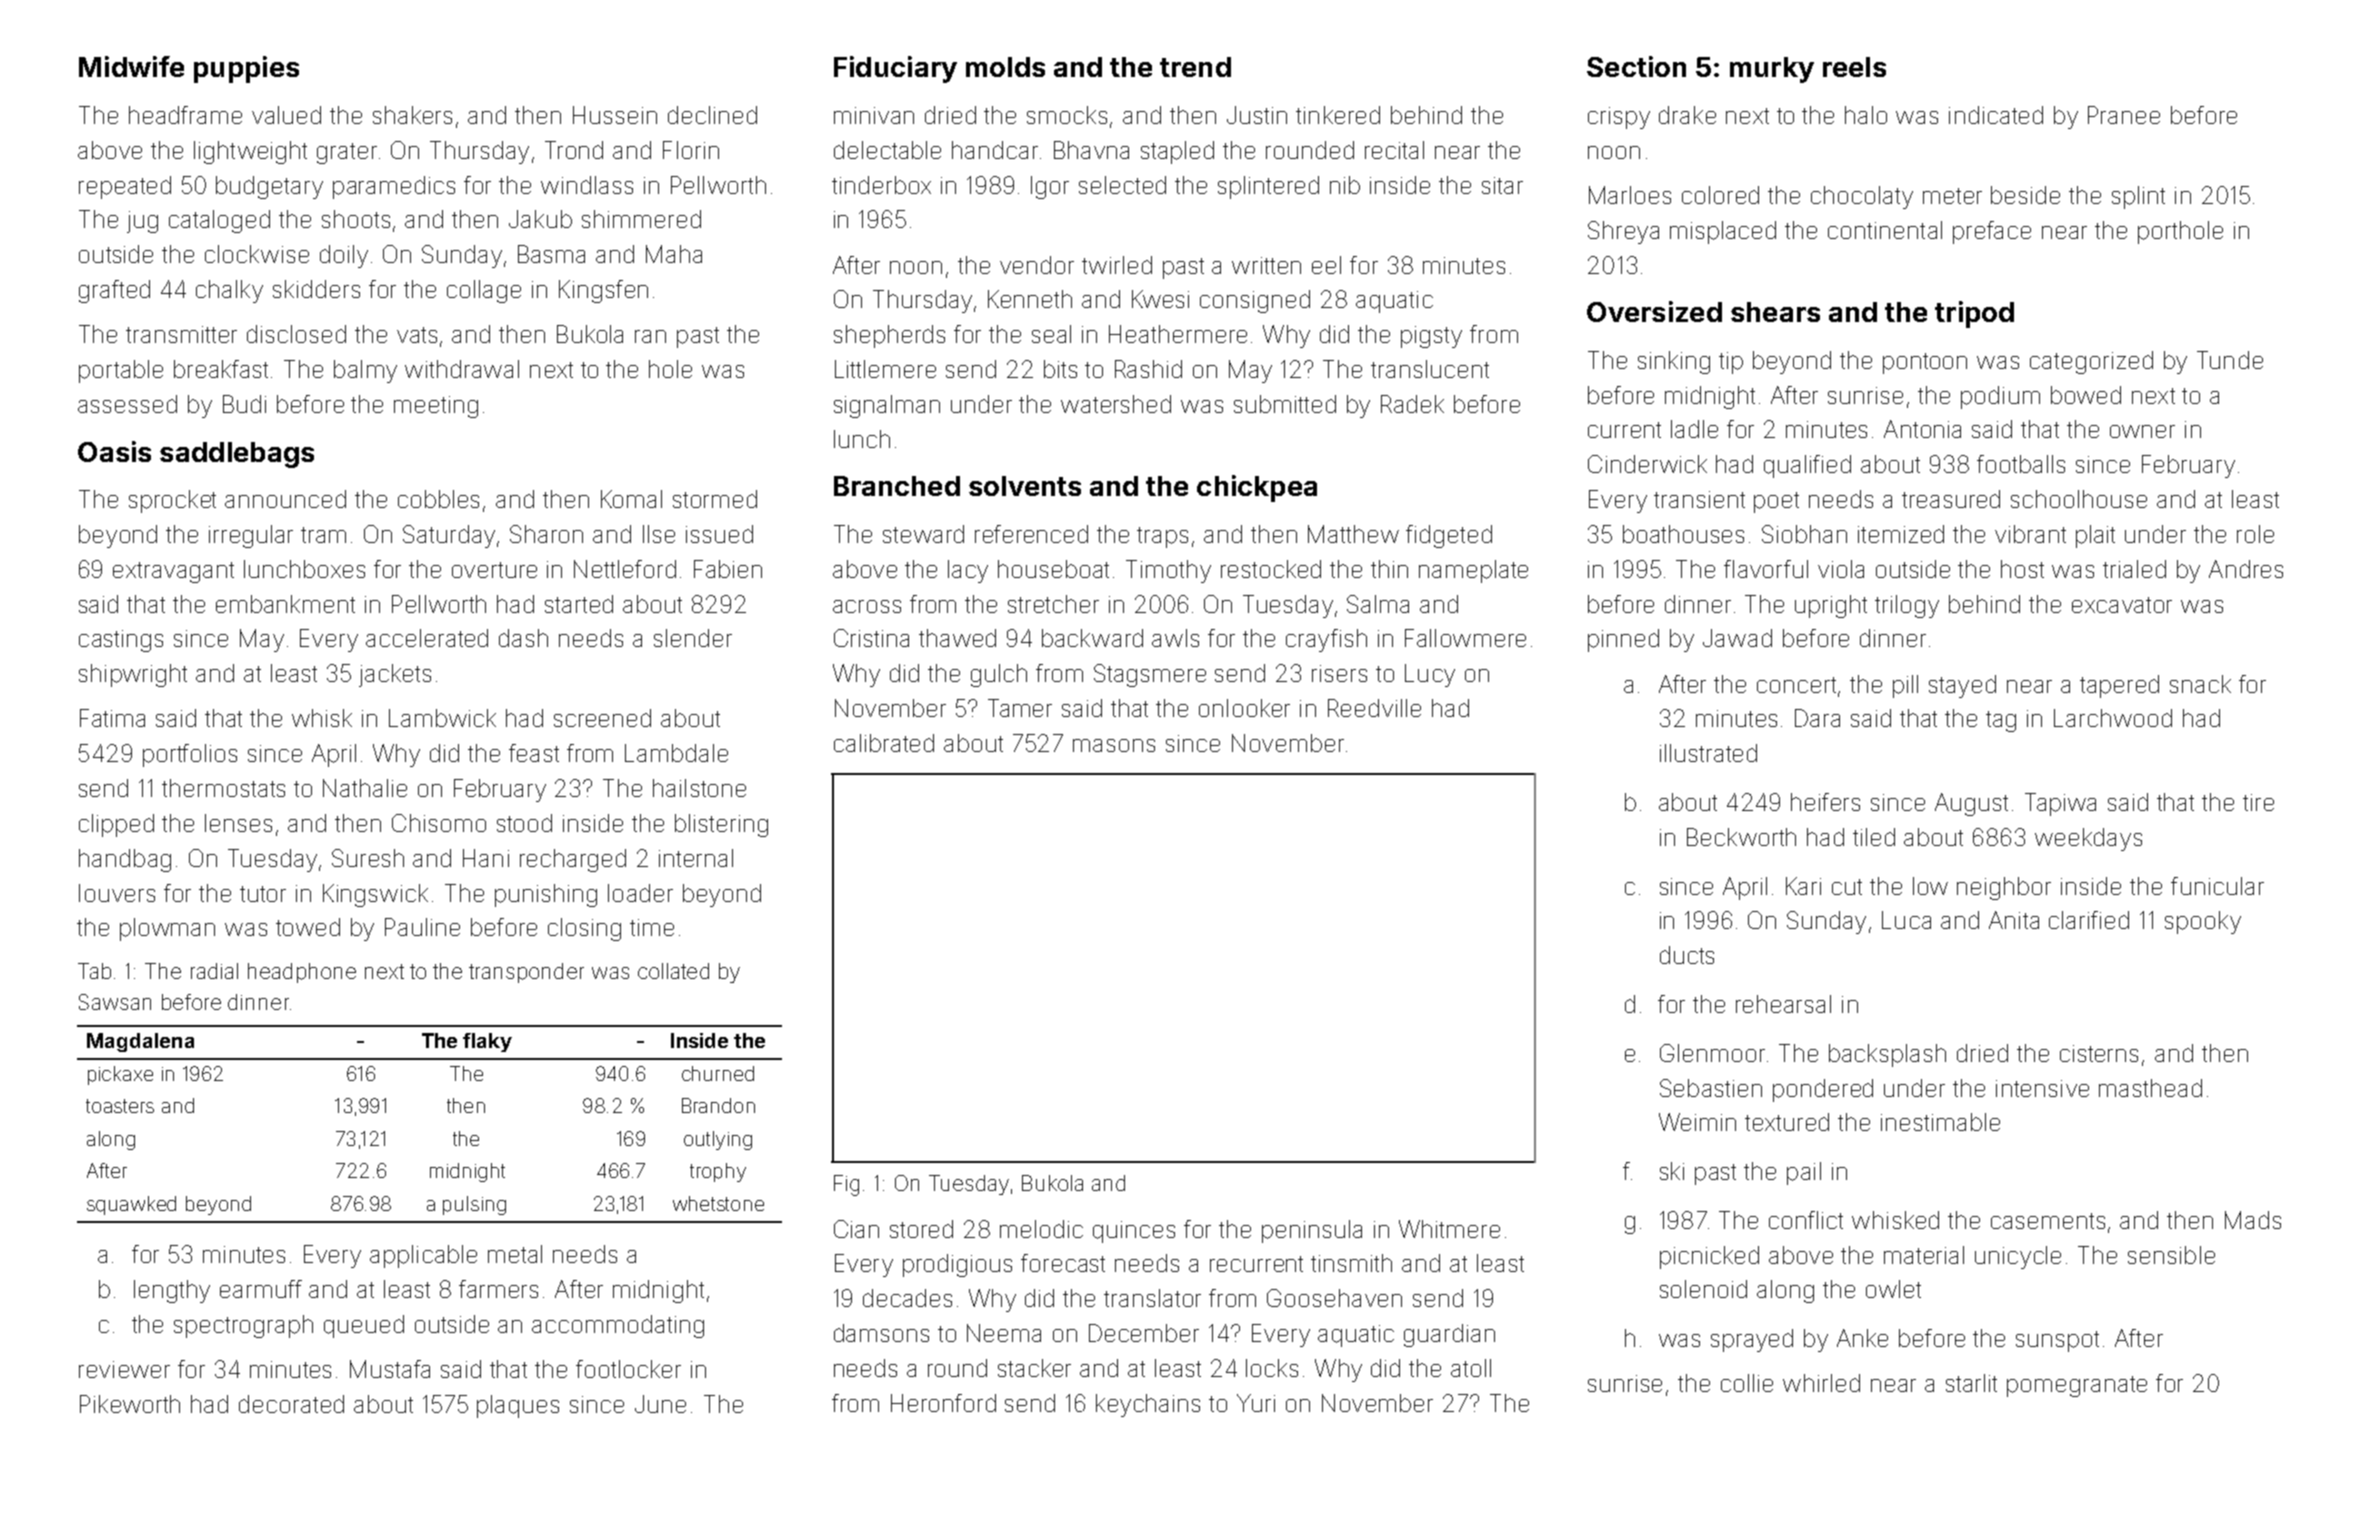 The image size is (2368, 1532). I want to click on tinkered, so click(1338, 115).
